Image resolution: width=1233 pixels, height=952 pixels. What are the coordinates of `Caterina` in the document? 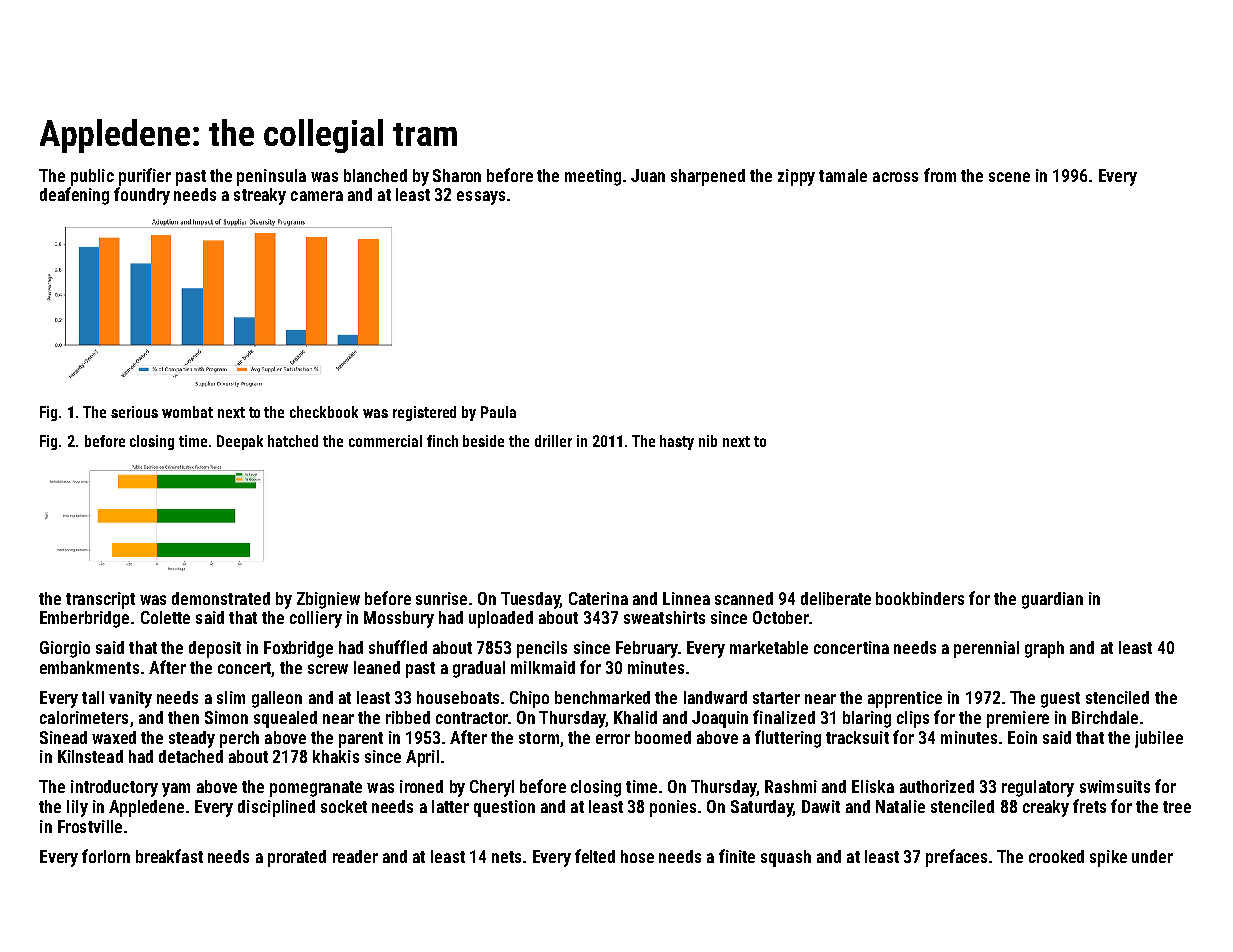 It's located at (598, 598).
